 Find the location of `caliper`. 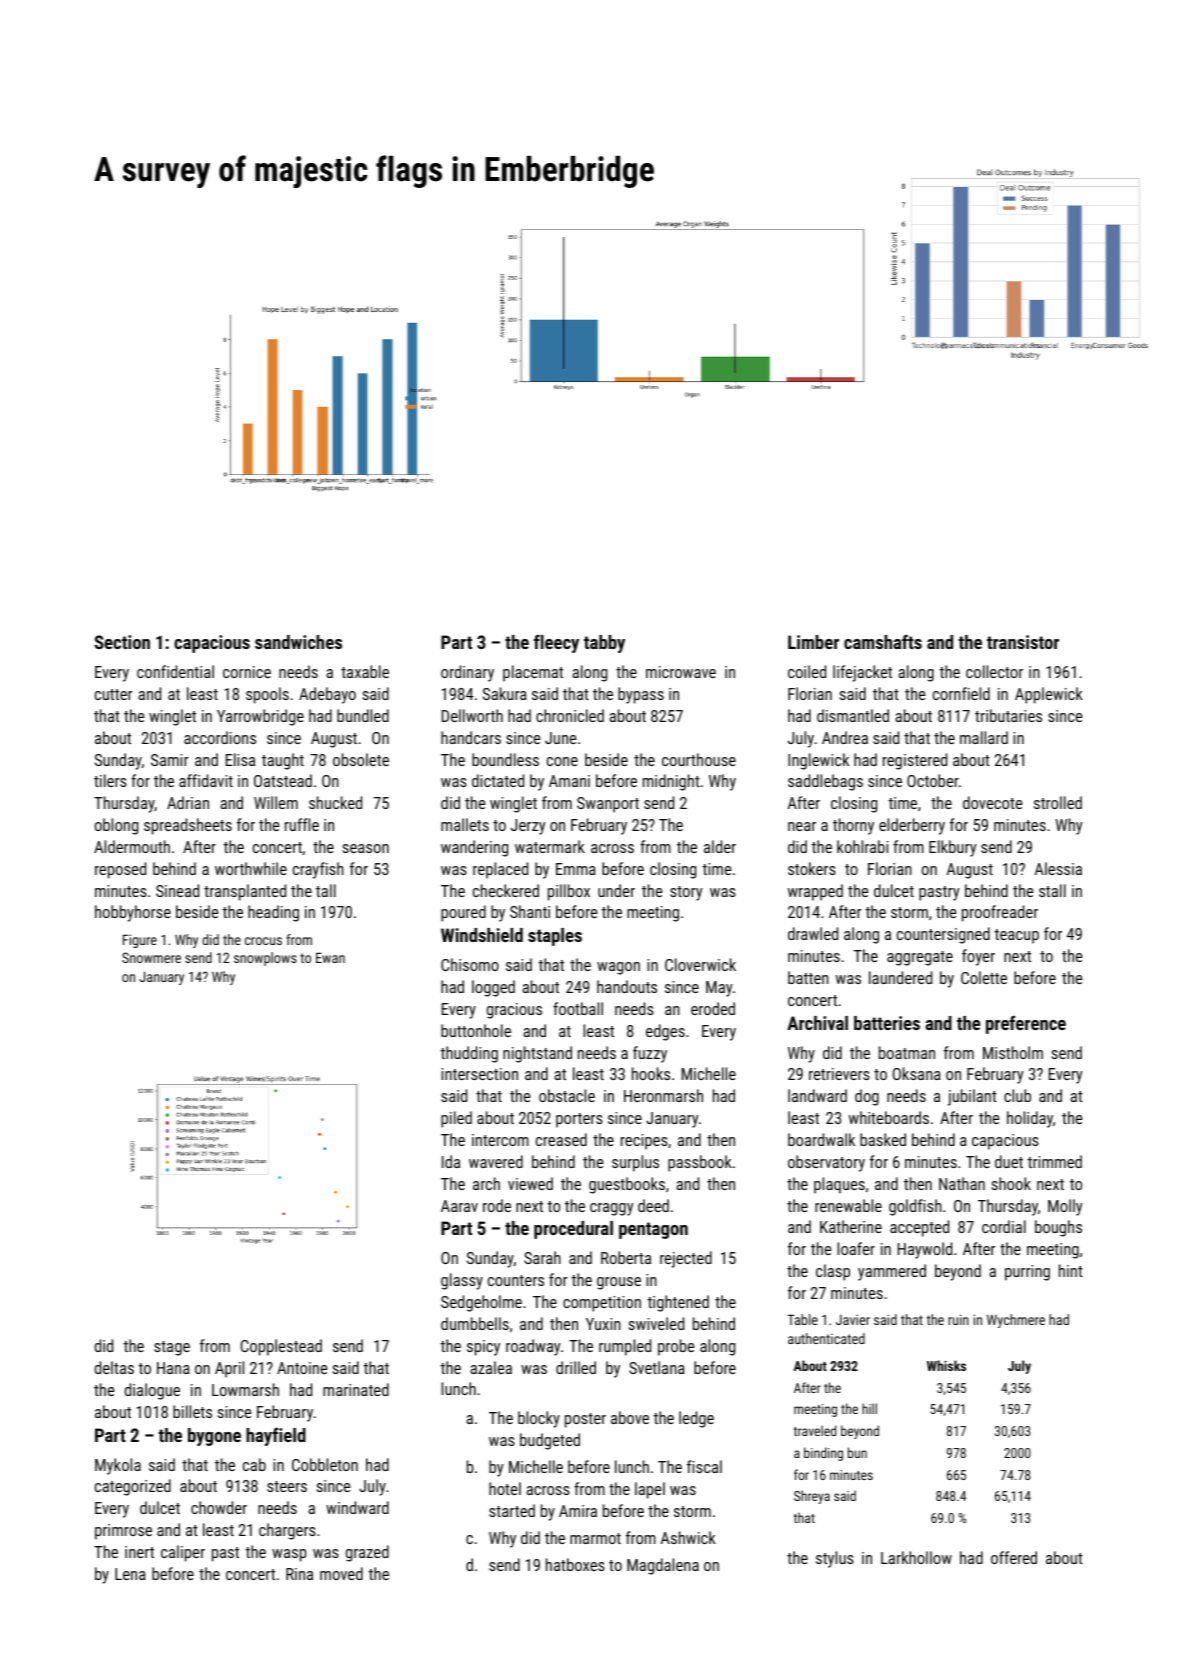

caliper is located at coordinates (183, 1553).
